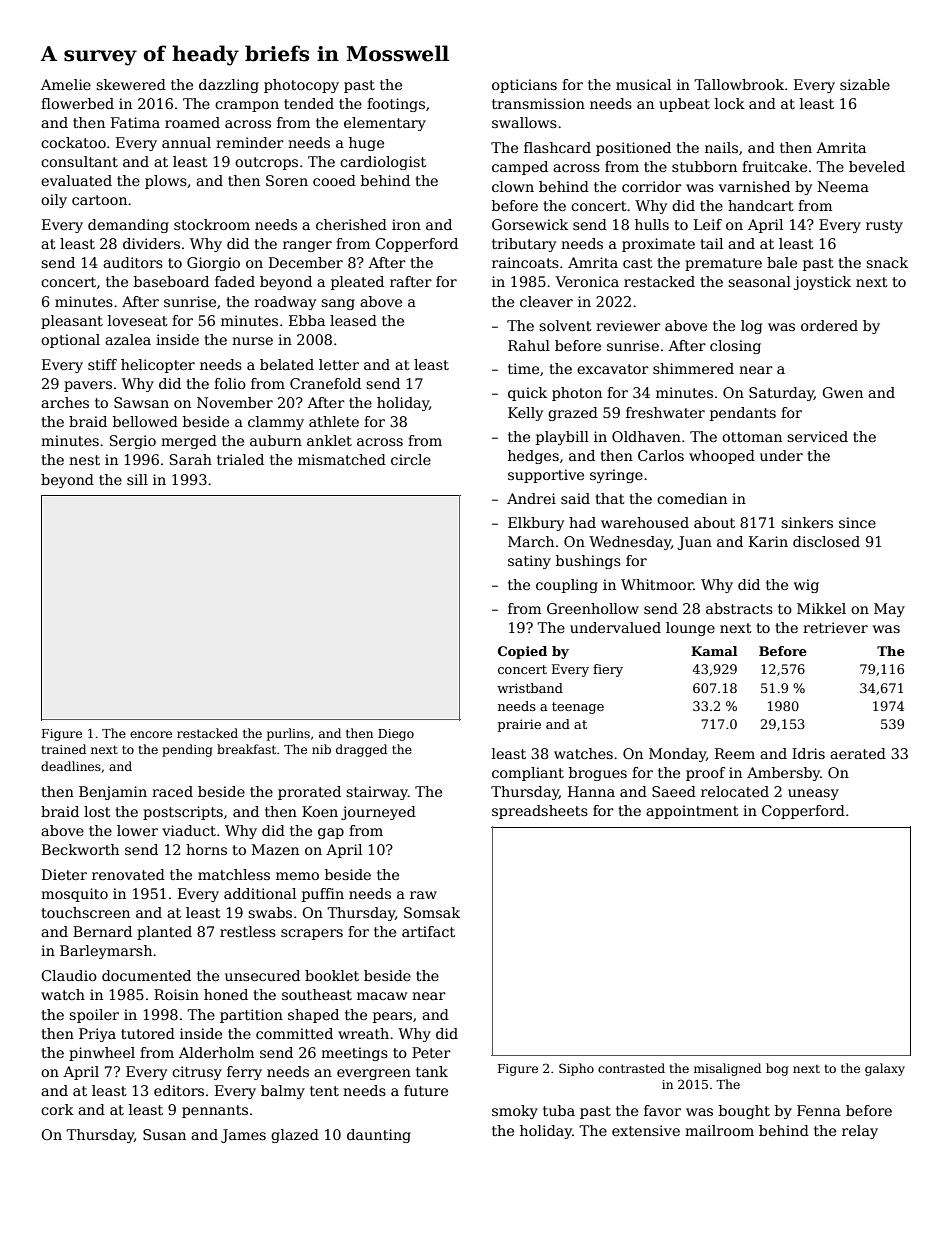  I want to click on Elkbury, so click(536, 524).
